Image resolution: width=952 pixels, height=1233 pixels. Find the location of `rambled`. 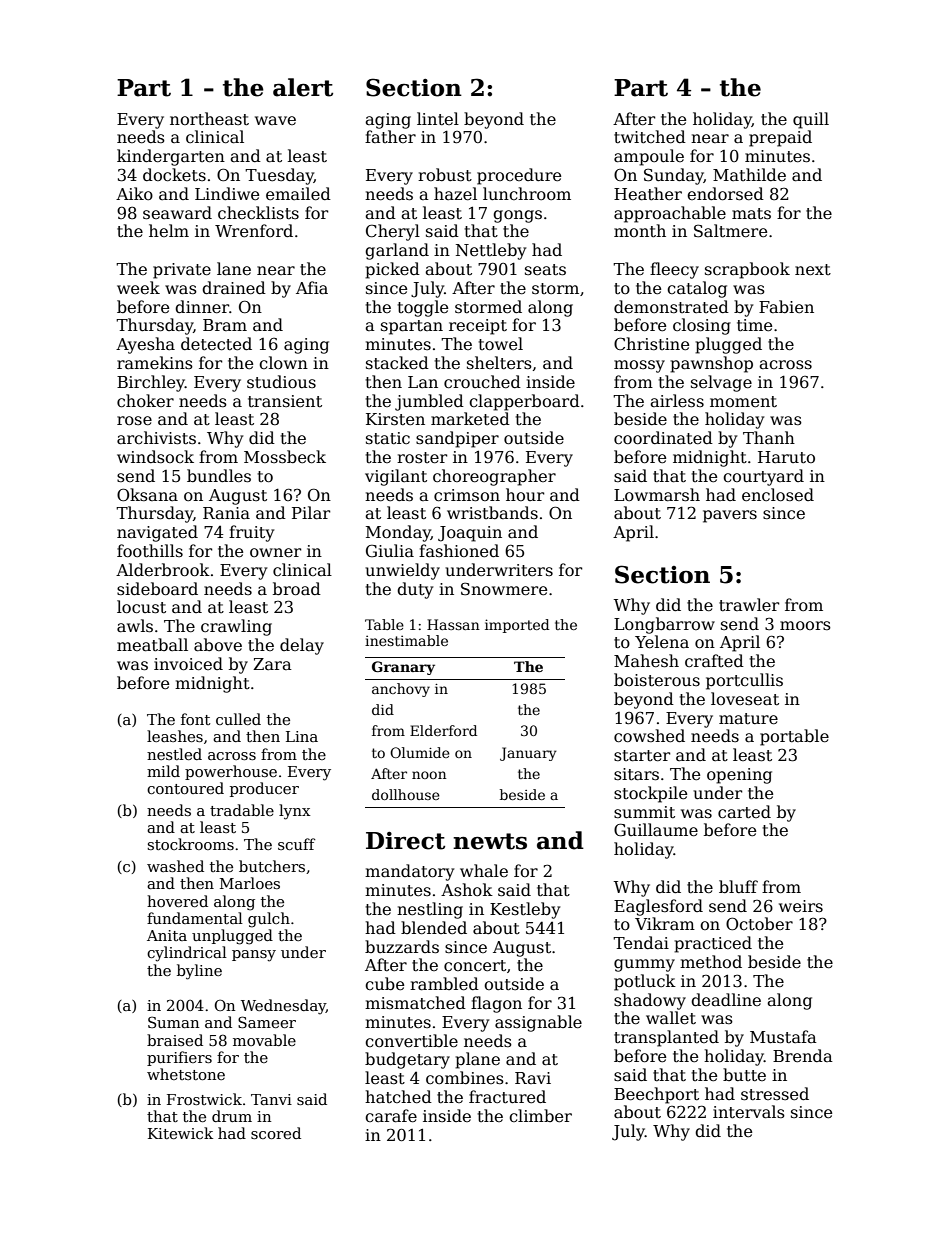

rambled is located at coordinates (444, 984).
